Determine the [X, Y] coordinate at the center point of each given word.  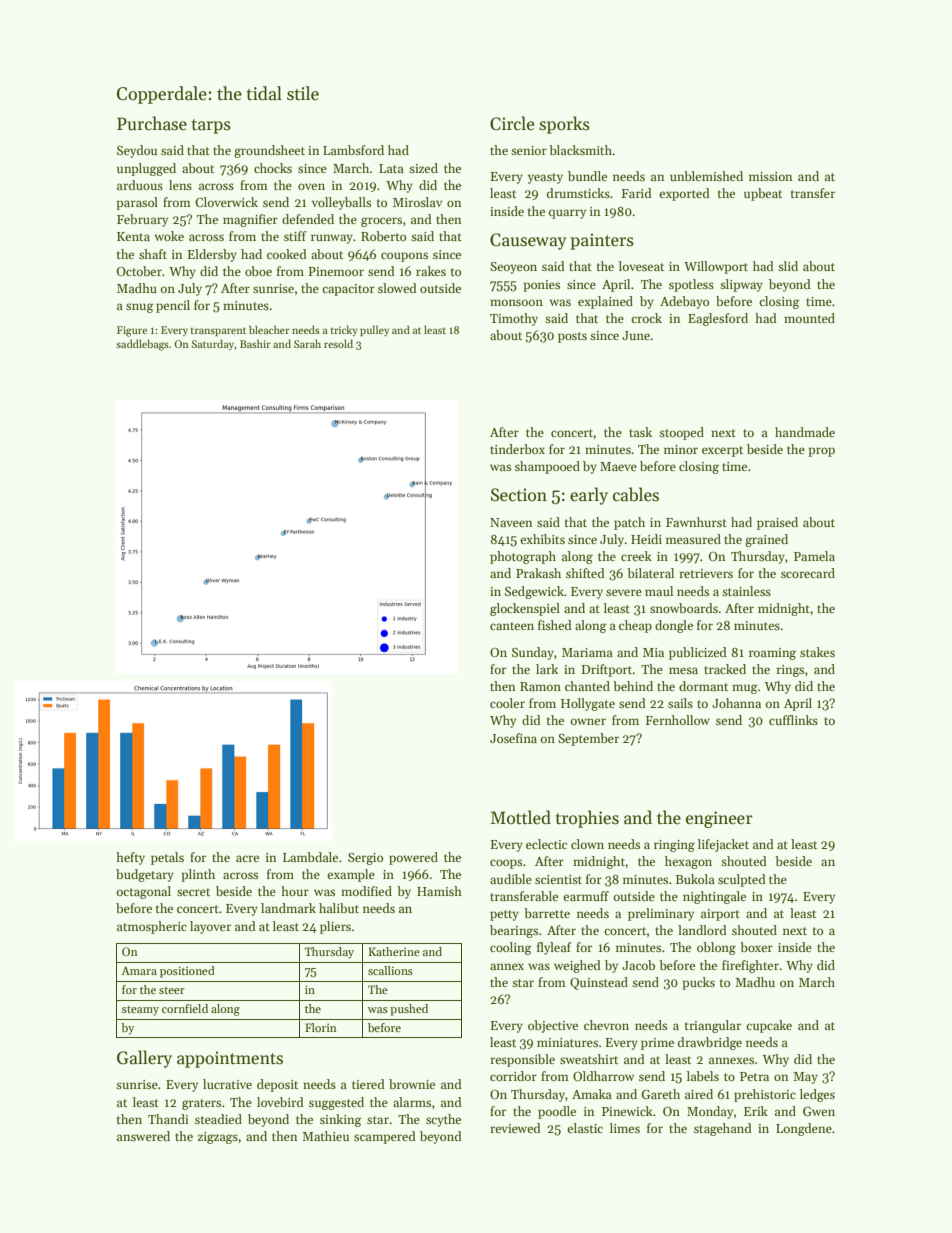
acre [247, 858]
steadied [218, 1119]
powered [413, 858]
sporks [564, 125]
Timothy [514, 319]
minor [681, 449]
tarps [211, 126]
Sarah [307, 343]
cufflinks [793, 720]
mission [770, 176]
